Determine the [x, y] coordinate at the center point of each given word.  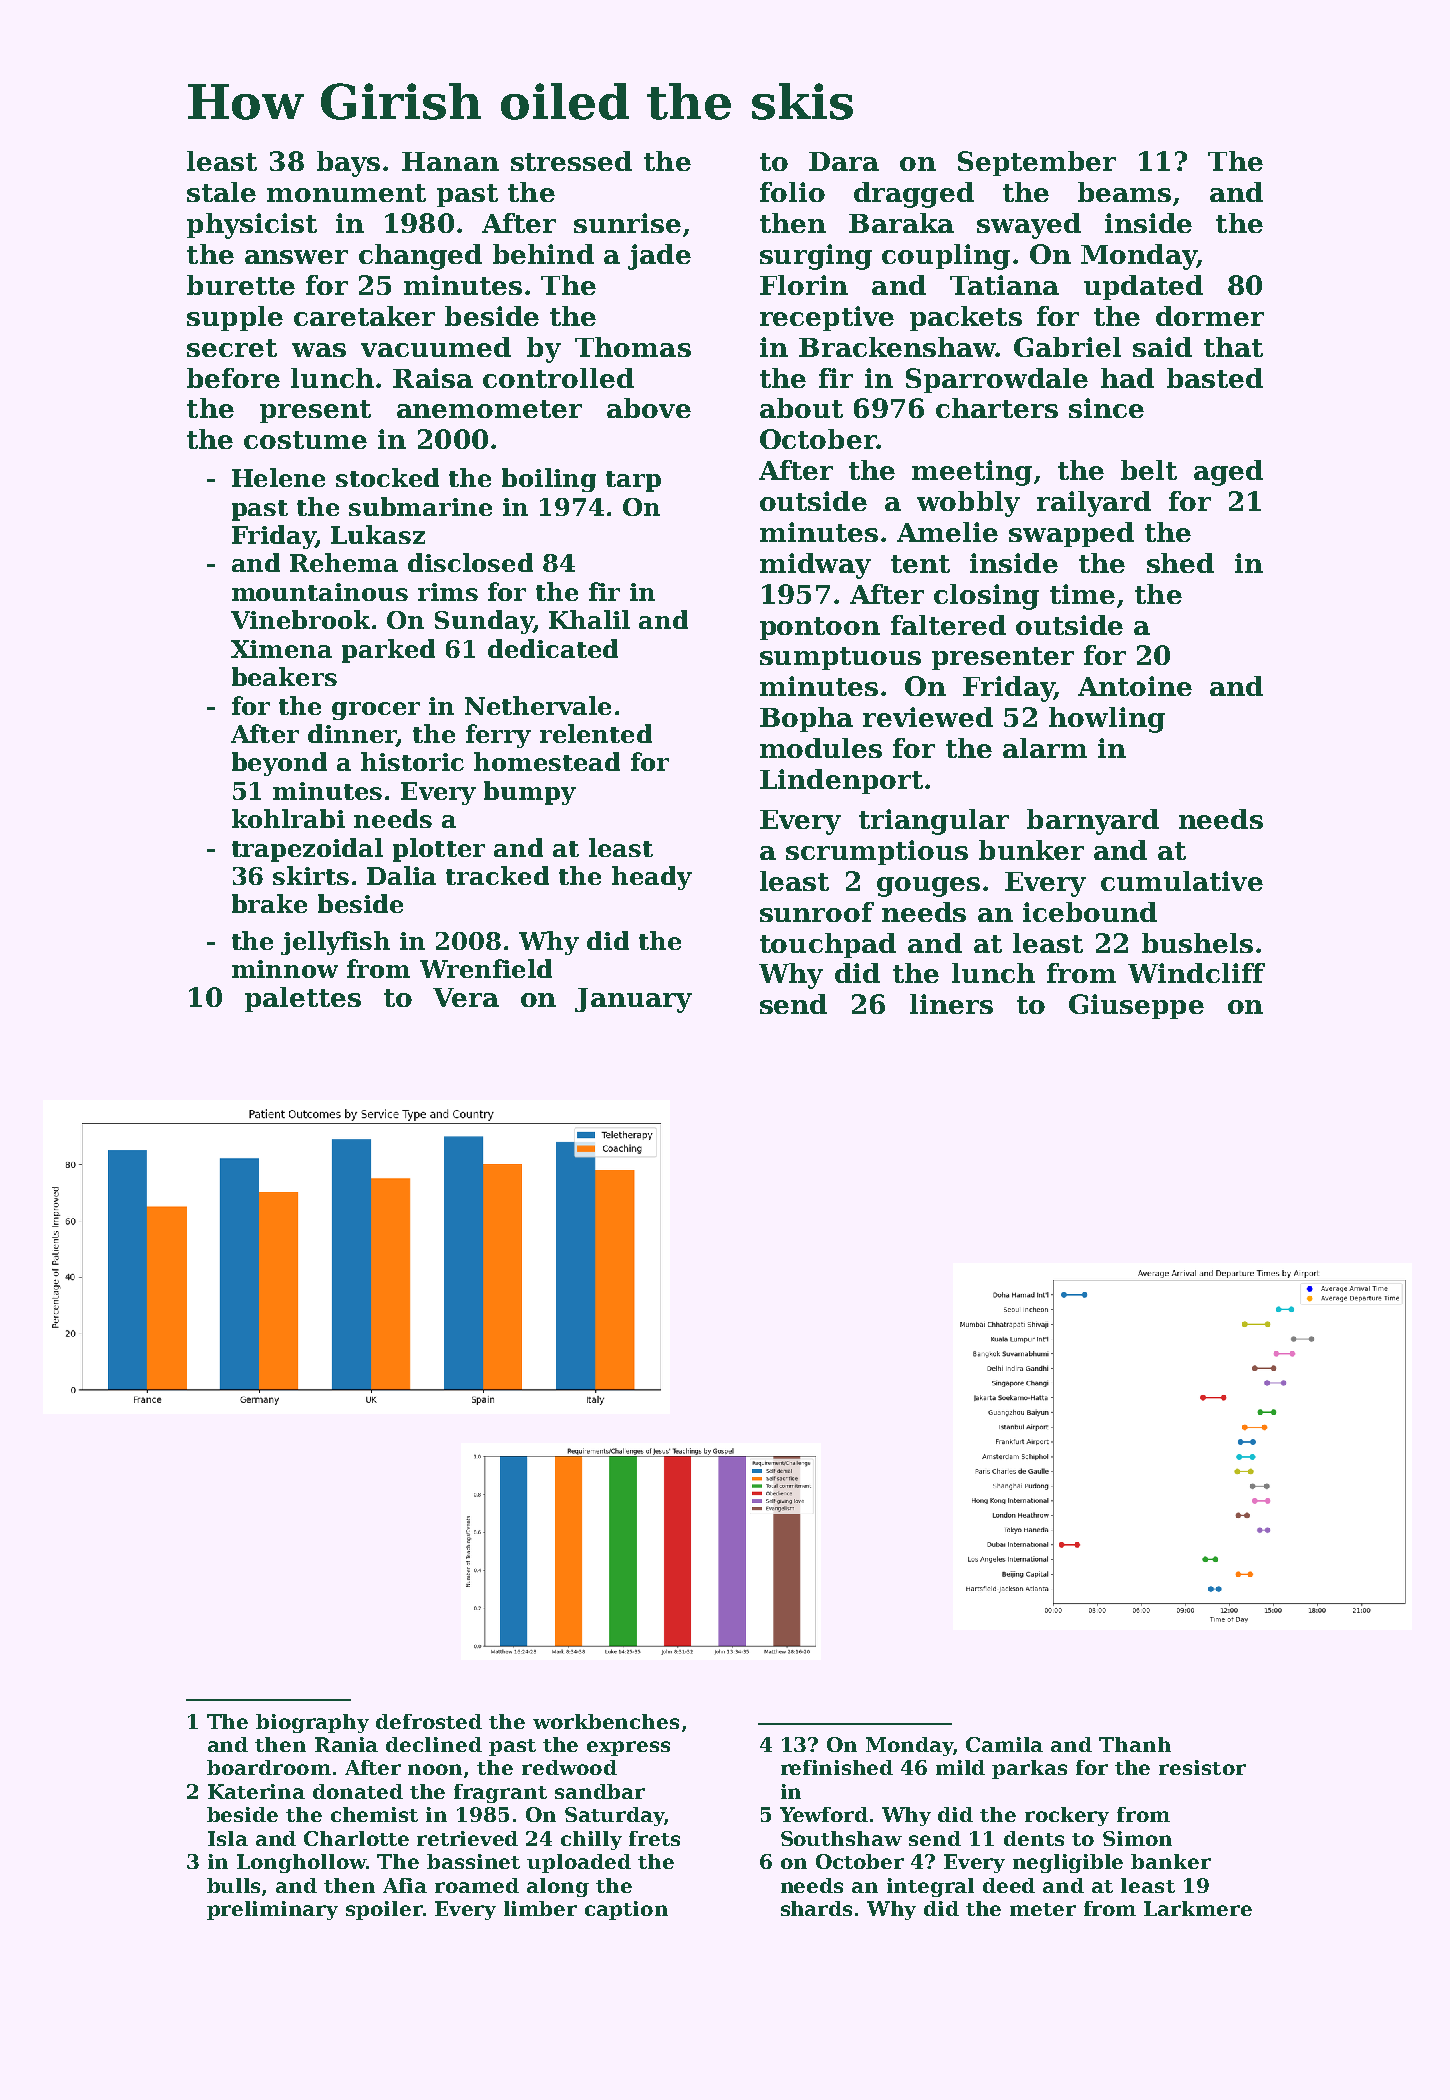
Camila [1004, 1744]
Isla [228, 1838]
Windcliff [1196, 973]
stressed [571, 161]
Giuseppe [1136, 1006]
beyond [279, 764]
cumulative [1182, 881]
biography [312, 1723]
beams [1124, 192]
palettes [303, 999]
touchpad [828, 945]
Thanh [1135, 1744]
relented [596, 733]
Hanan [450, 161]
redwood [569, 1767]
